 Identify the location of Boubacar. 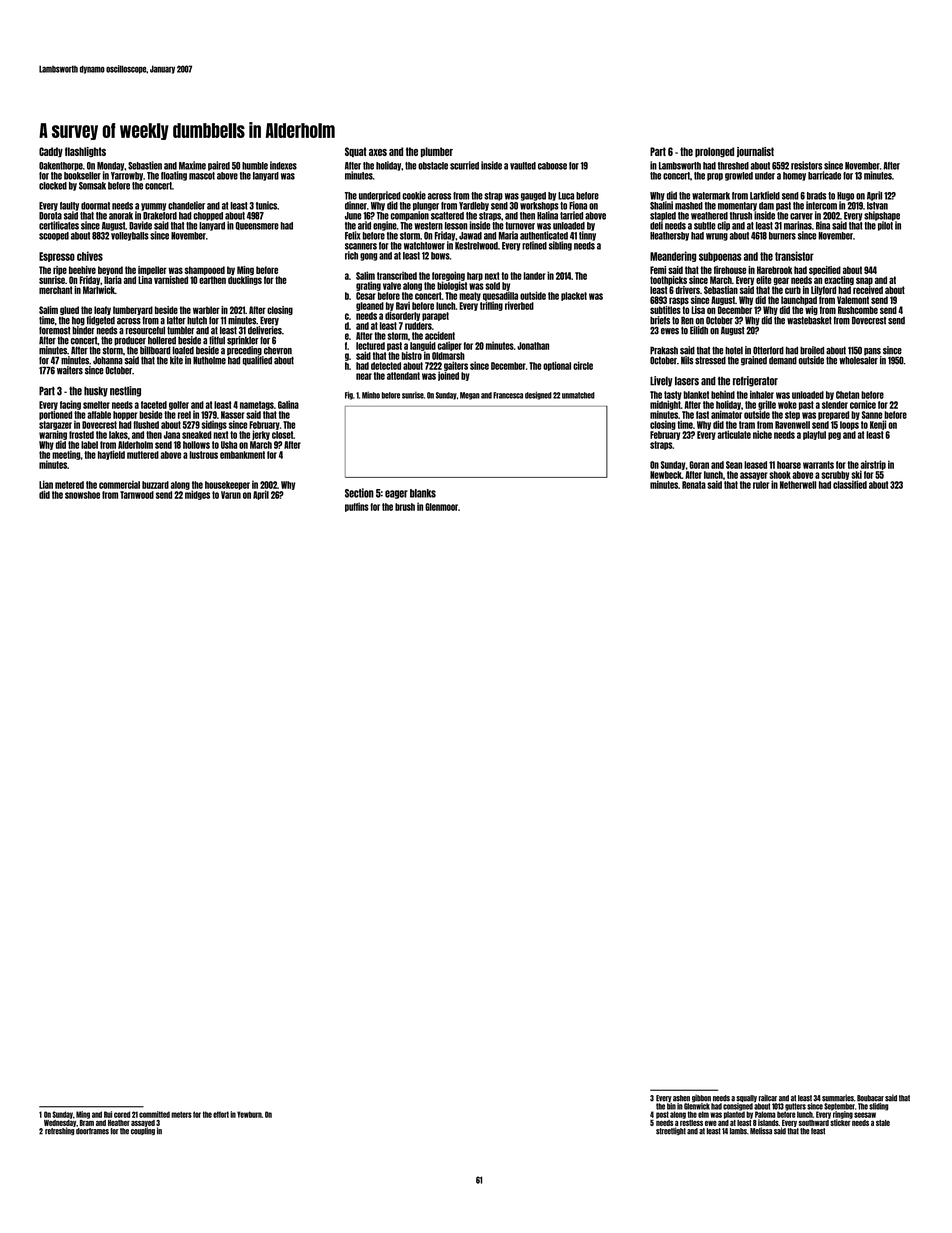
(870, 1098).
